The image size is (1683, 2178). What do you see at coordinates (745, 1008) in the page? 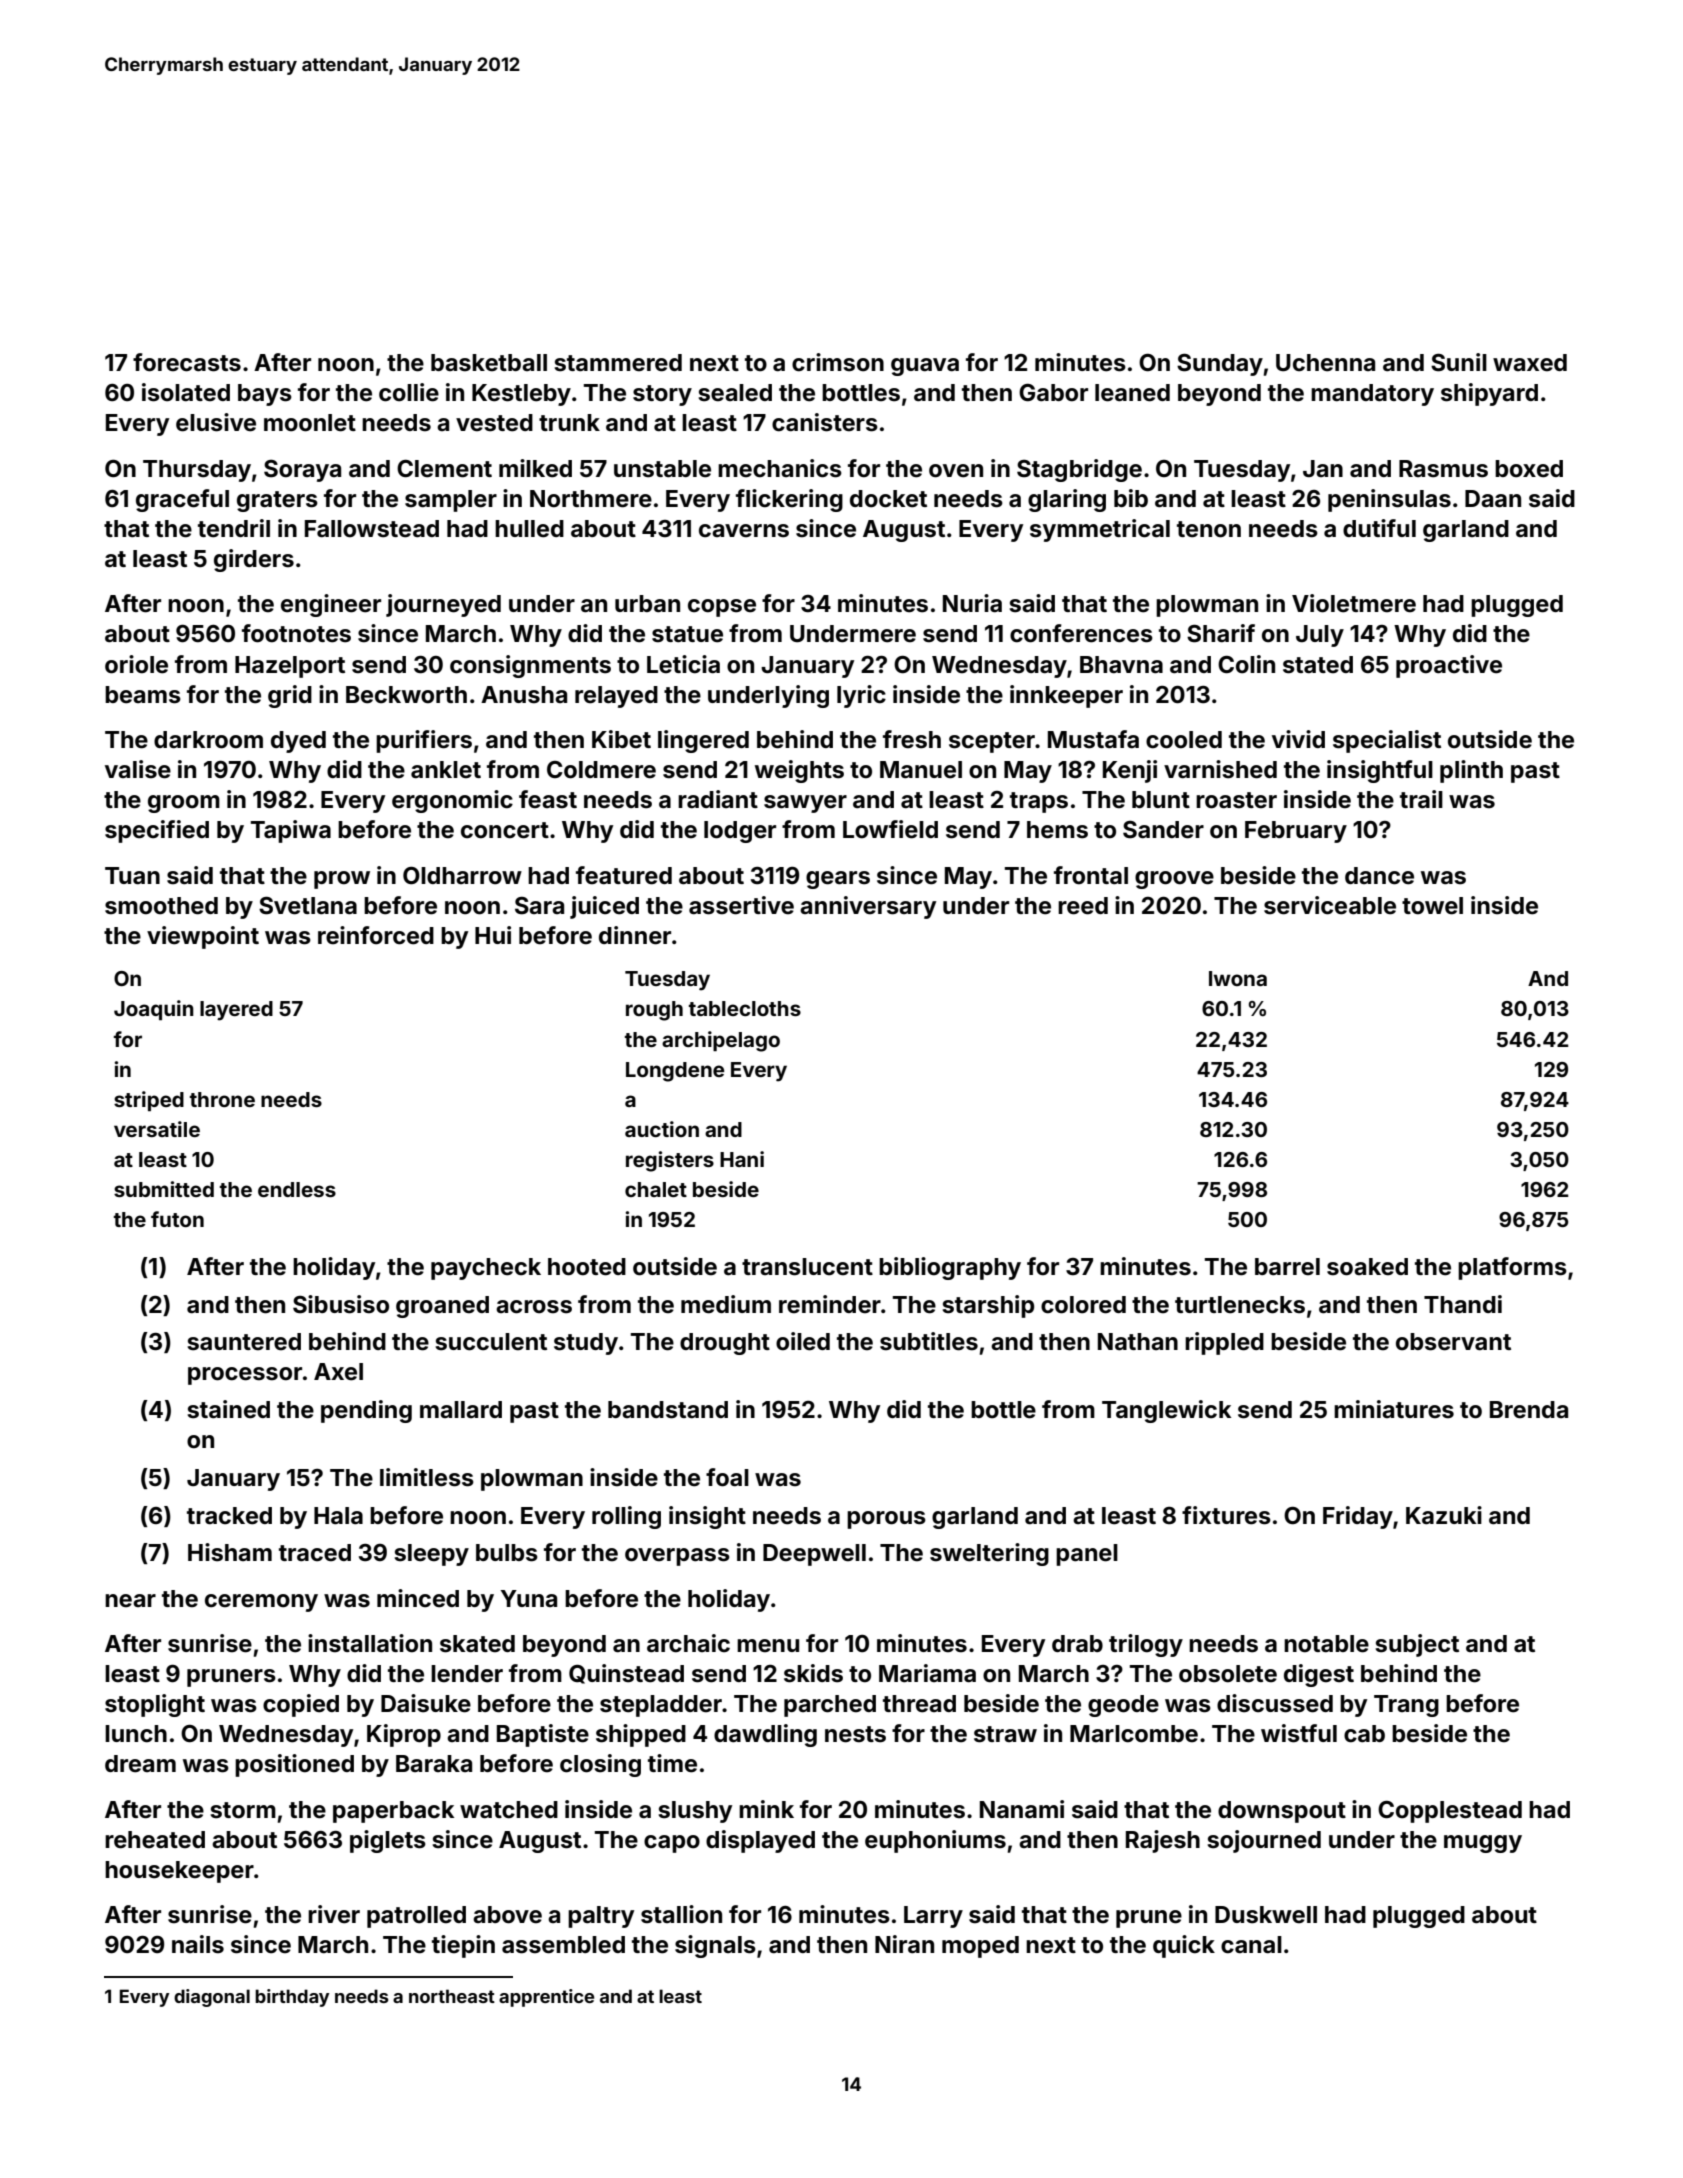
I see `tablecloths` at bounding box center [745, 1008].
